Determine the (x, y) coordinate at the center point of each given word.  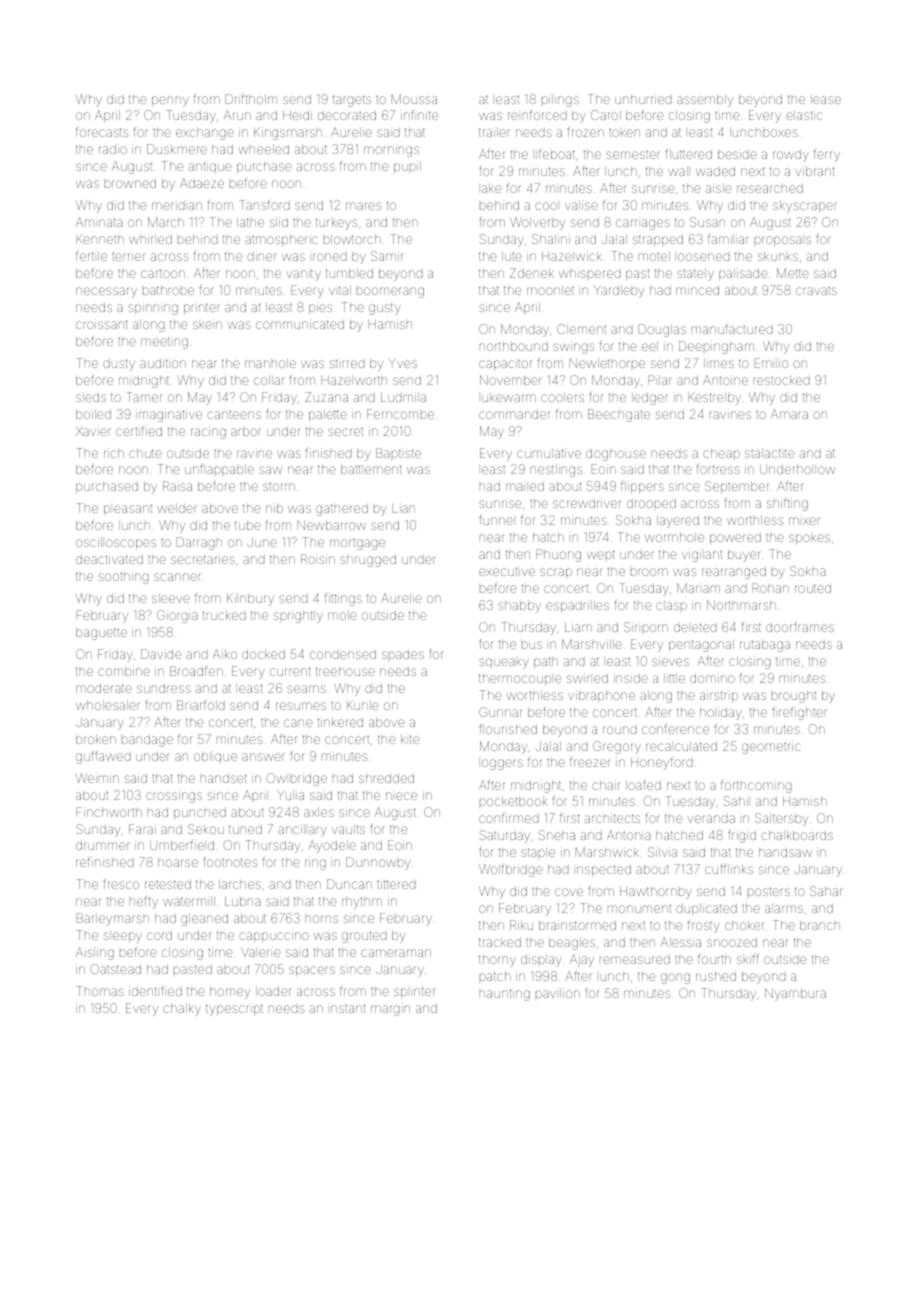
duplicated (706, 909)
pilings (560, 100)
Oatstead (115, 969)
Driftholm (251, 99)
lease (826, 99)
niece (401, 796)
